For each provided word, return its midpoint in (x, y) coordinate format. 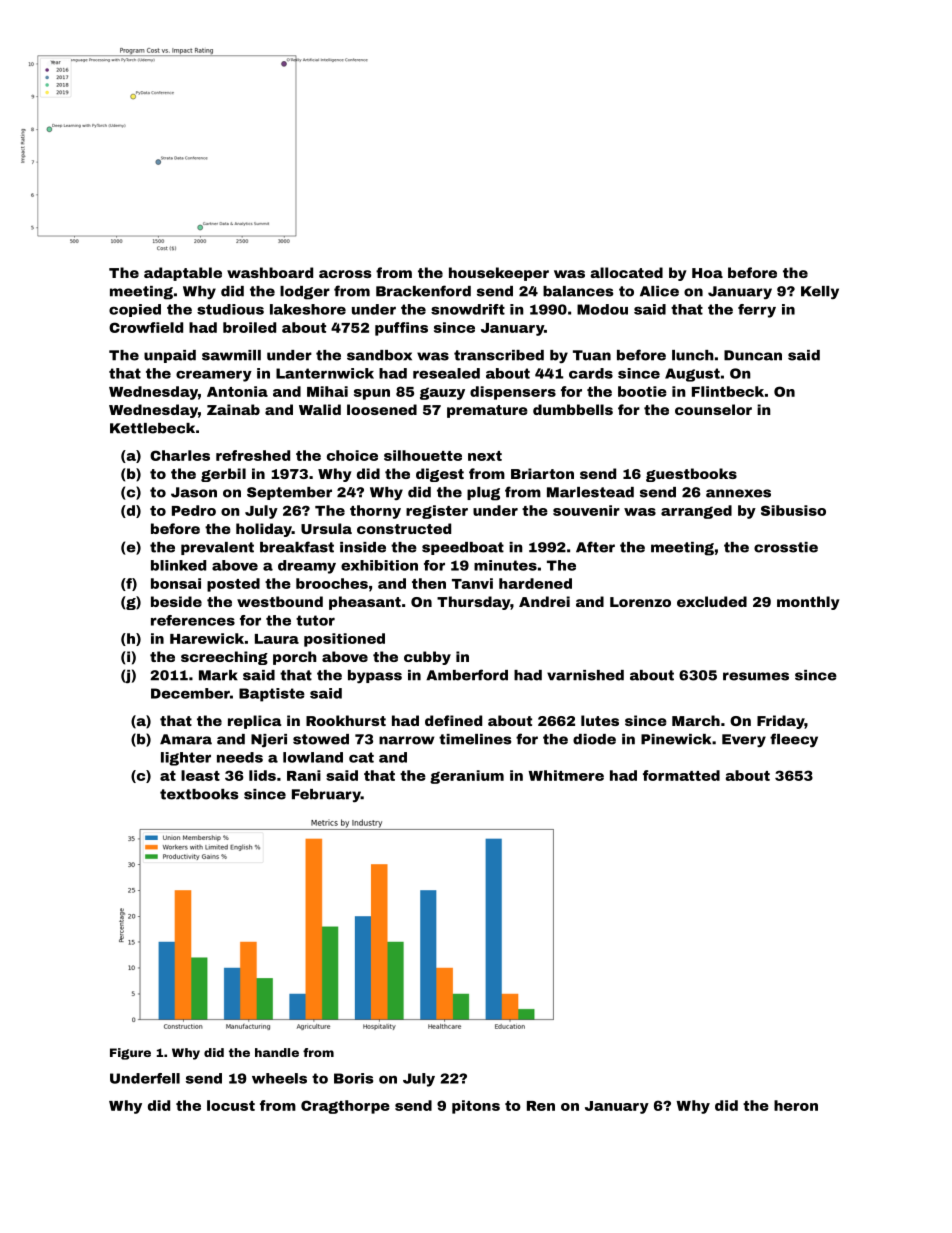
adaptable (183, 274)
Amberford (467, 675)
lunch (693, 355)
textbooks (199, 794)
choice (352, 455)
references (193, 620)
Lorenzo (640, 602)
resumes (756, 676)
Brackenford (423, 291)
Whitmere (566, 775)
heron (796, 1105)
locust (231, 1105)
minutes (505, 565)
